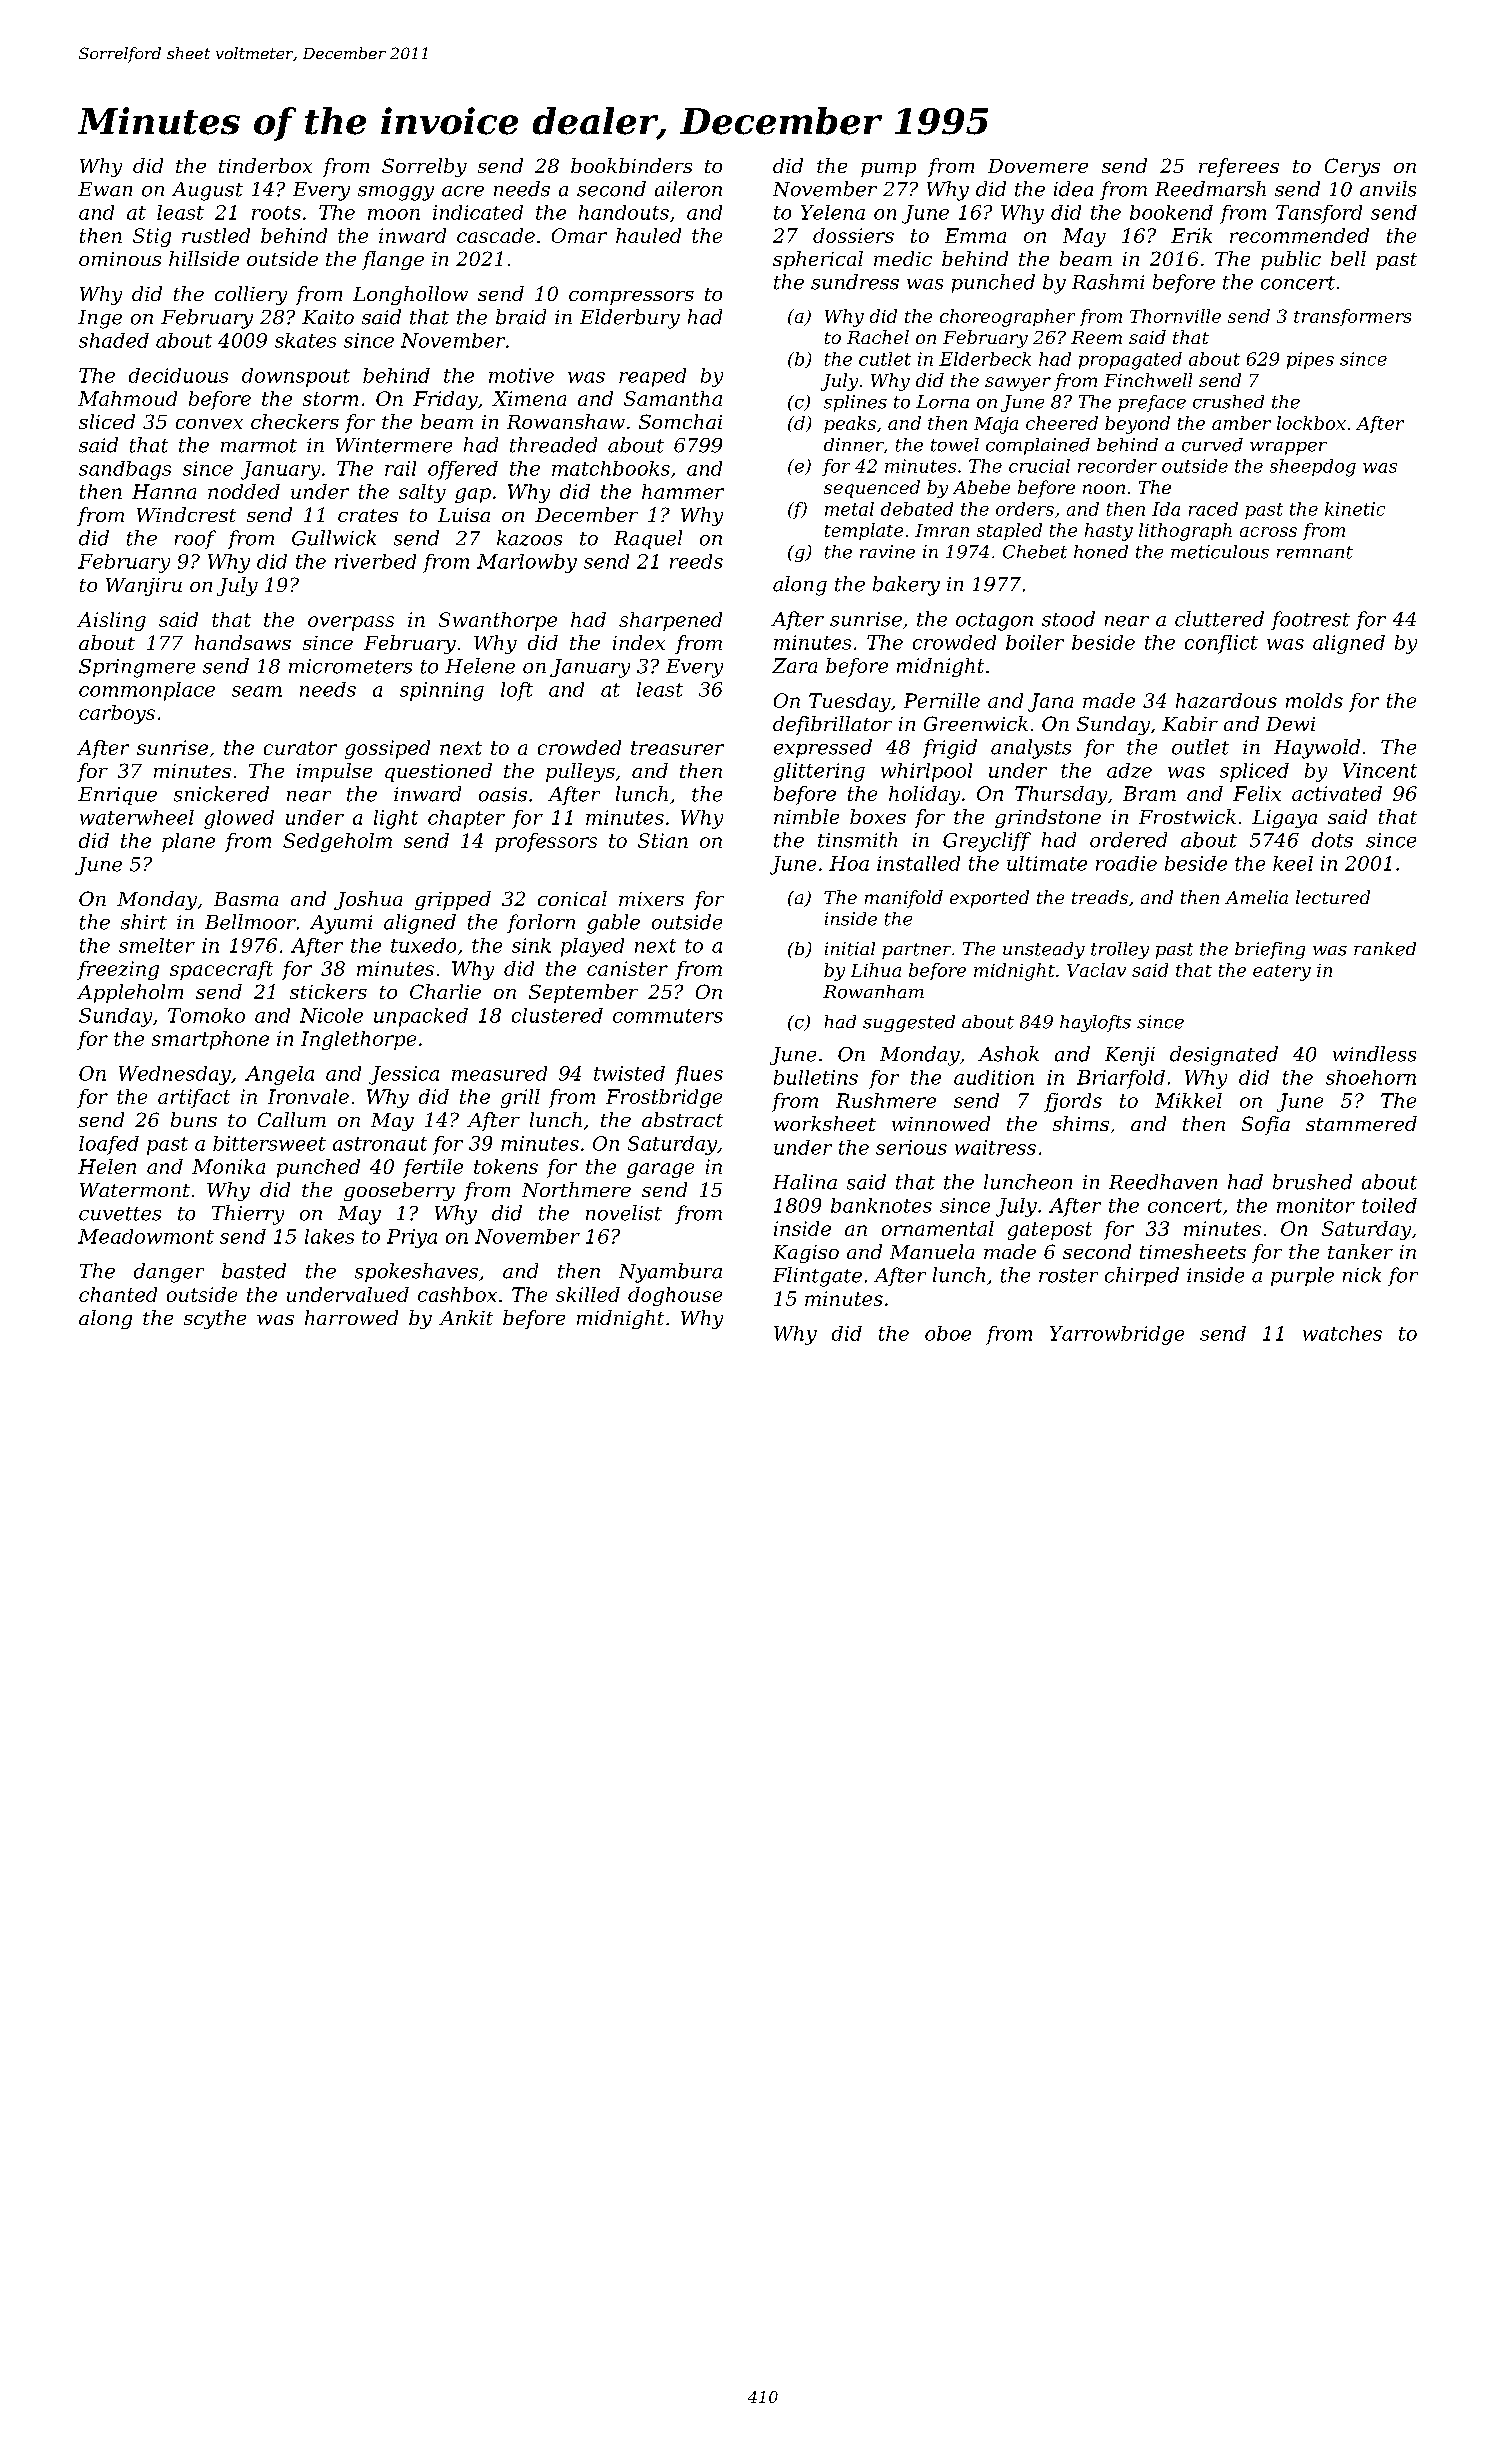  What do you see at coordinates (948, 1333) in the page?
I see `oboe` at bounding box center [948, 1333].
